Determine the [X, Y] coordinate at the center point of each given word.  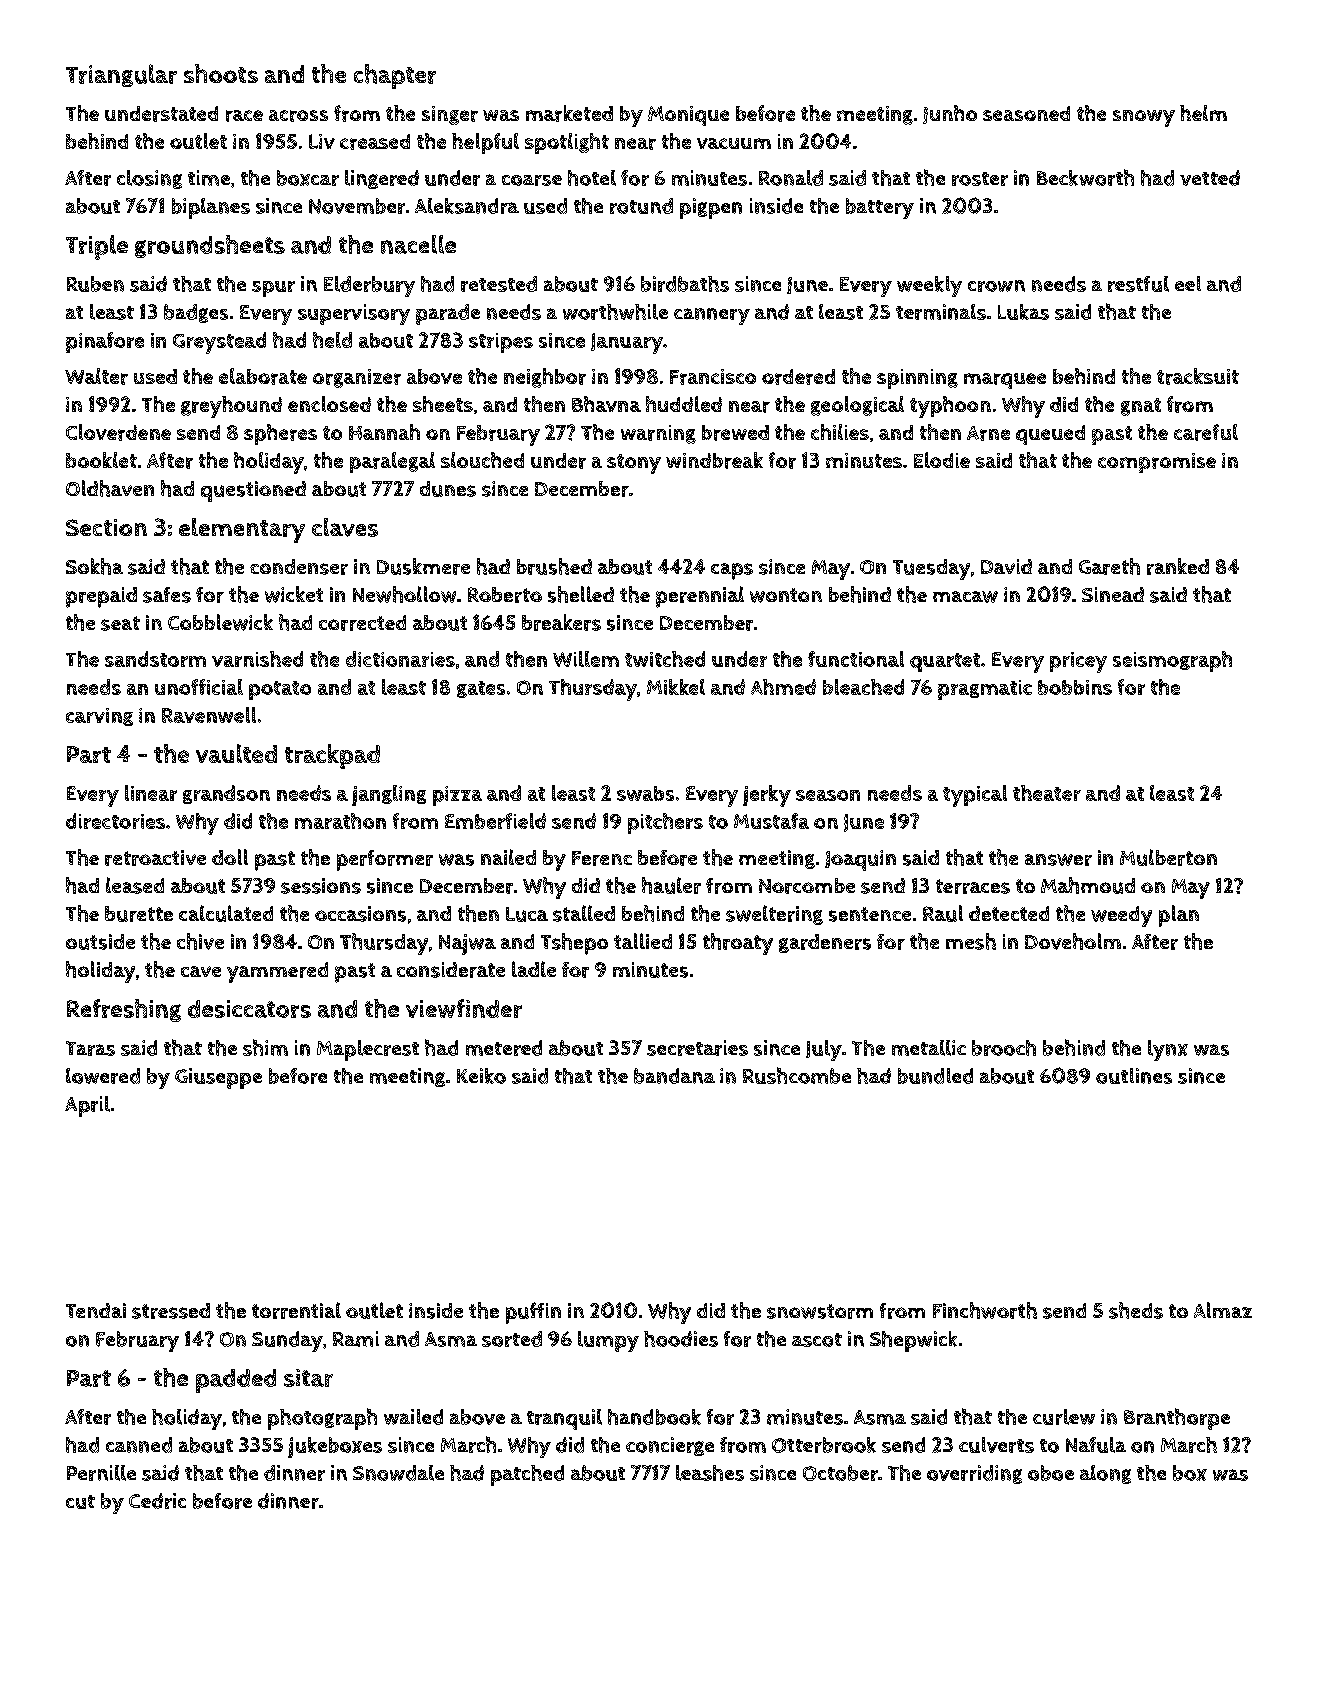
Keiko [481, 1076]
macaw [965, 597]
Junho [950, 114]
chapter [395, 76]
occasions [360, 914]
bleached [863, 687]
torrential [296, 1310]
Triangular [121, 75]
